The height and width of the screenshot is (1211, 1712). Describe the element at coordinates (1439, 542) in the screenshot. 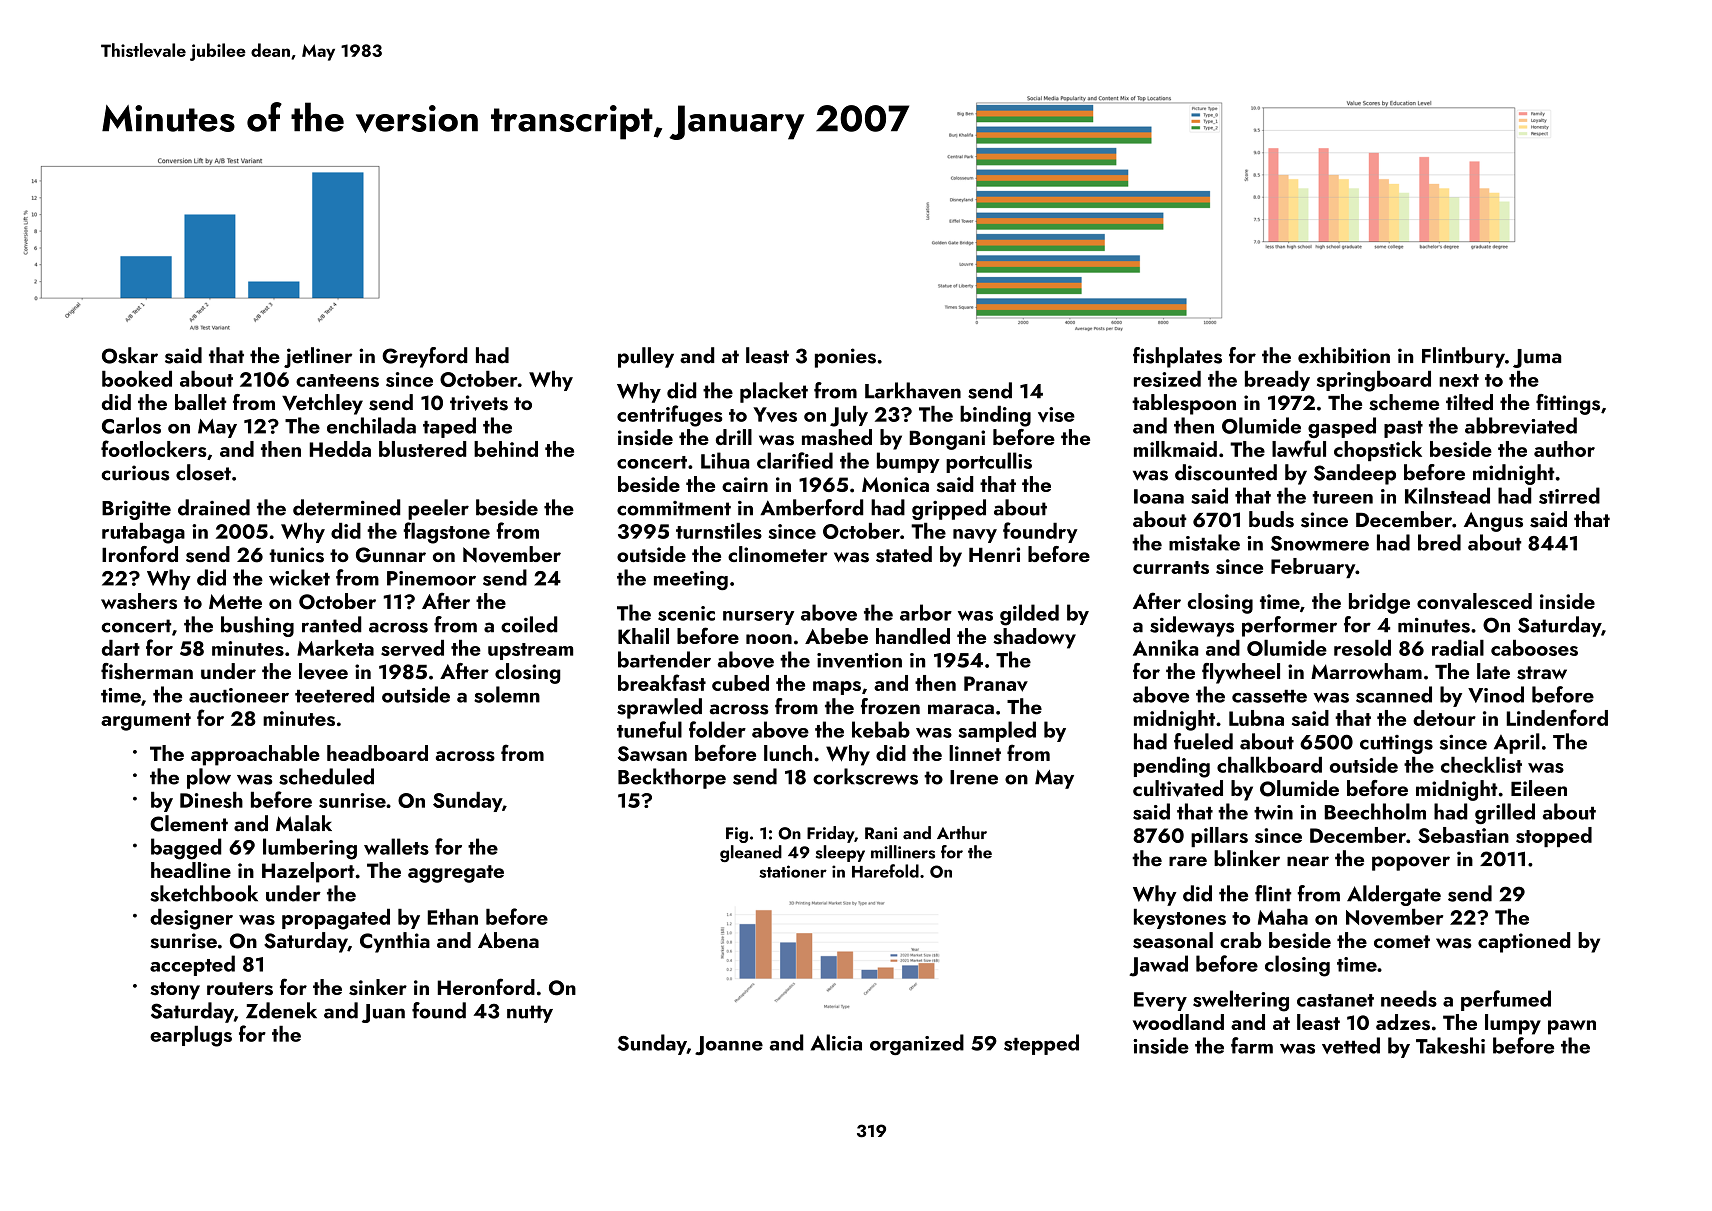

I see `bred` at that location.
